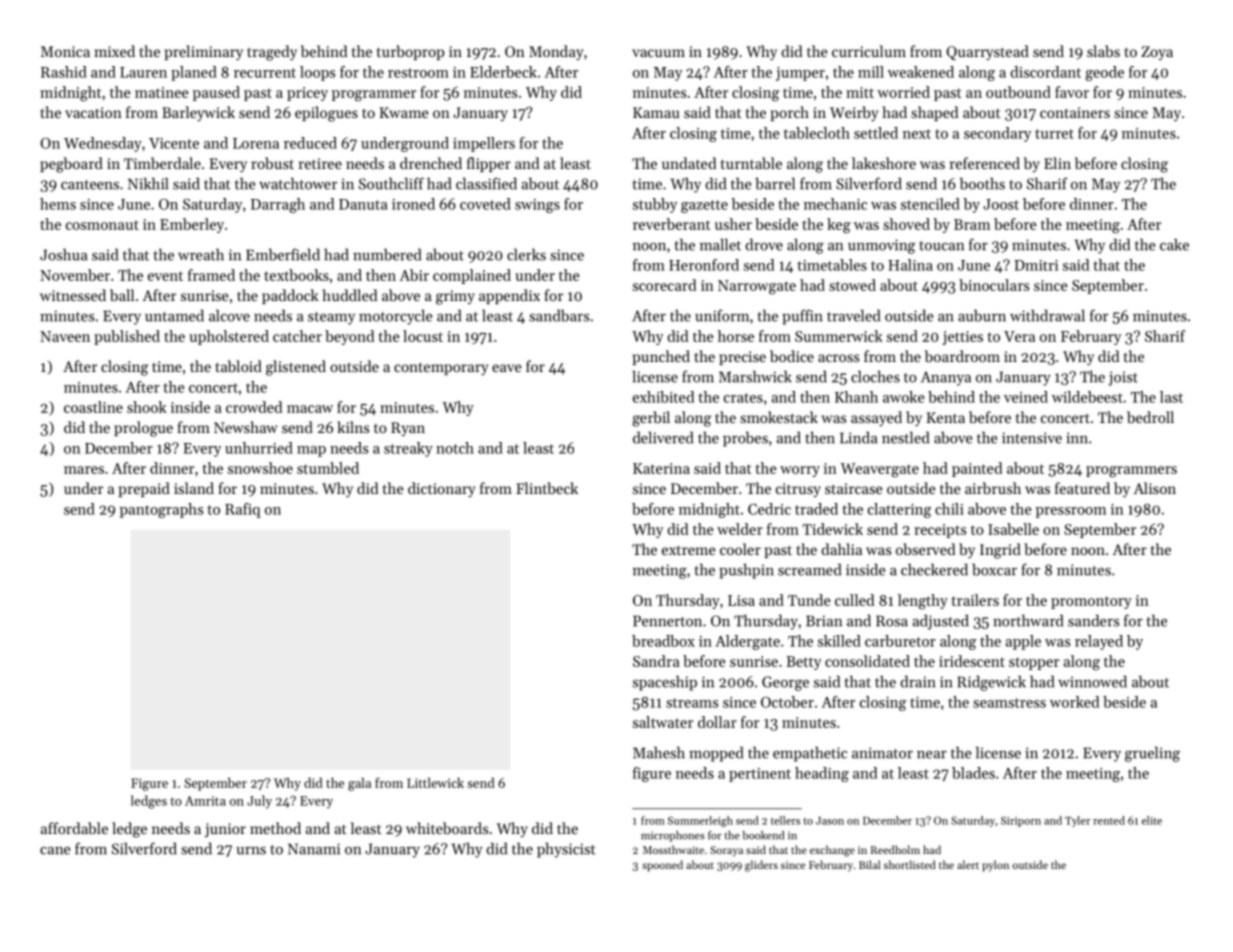 The width and height of the document is (1233, 952). Describe the element at coordinates (526, 254) in the document. I see `clerks` at that location.
